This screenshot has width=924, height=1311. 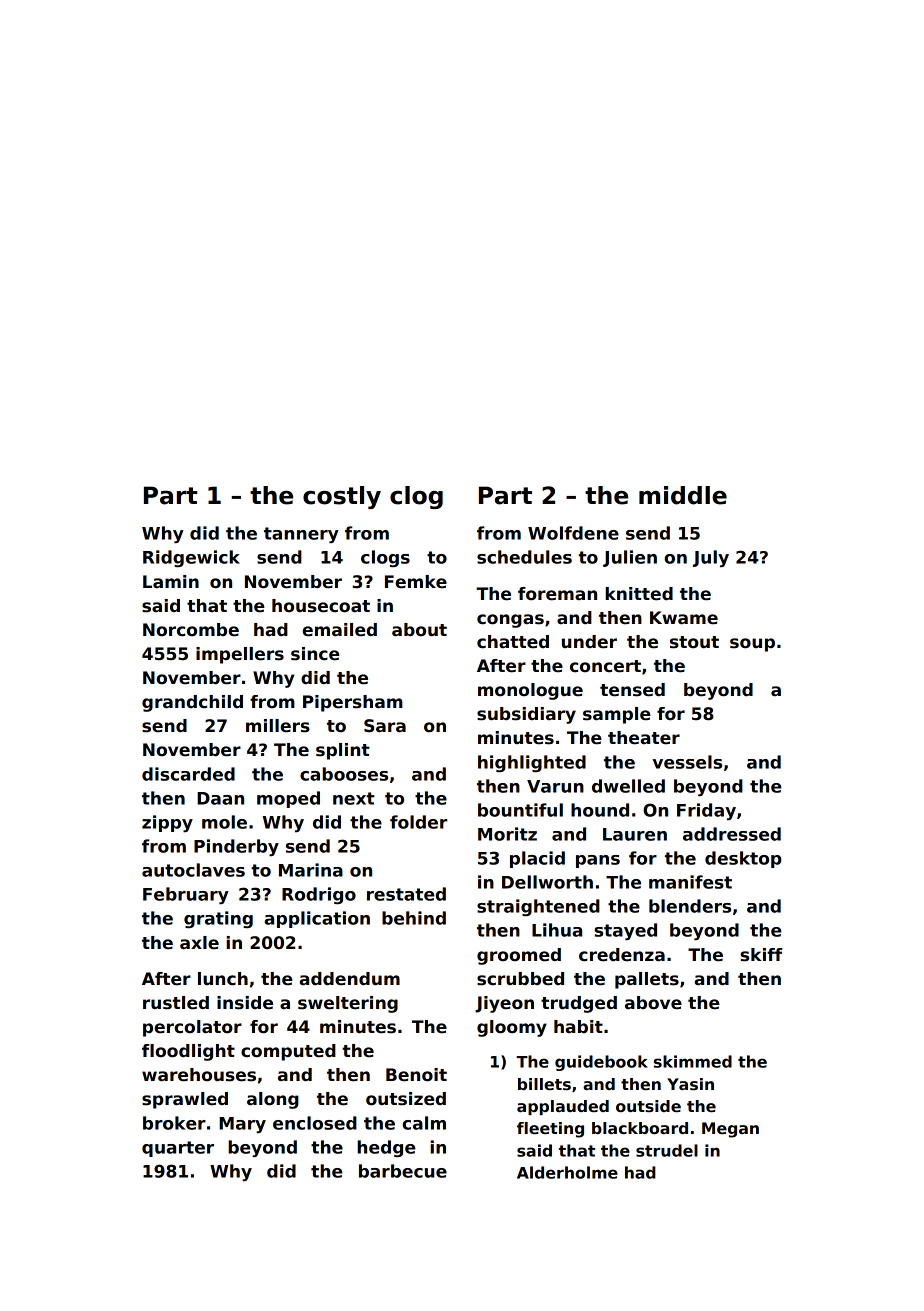 What do you see at coordinates (186, 896) in the screenshot?
I see `February` at bounding box center [186, 896].
